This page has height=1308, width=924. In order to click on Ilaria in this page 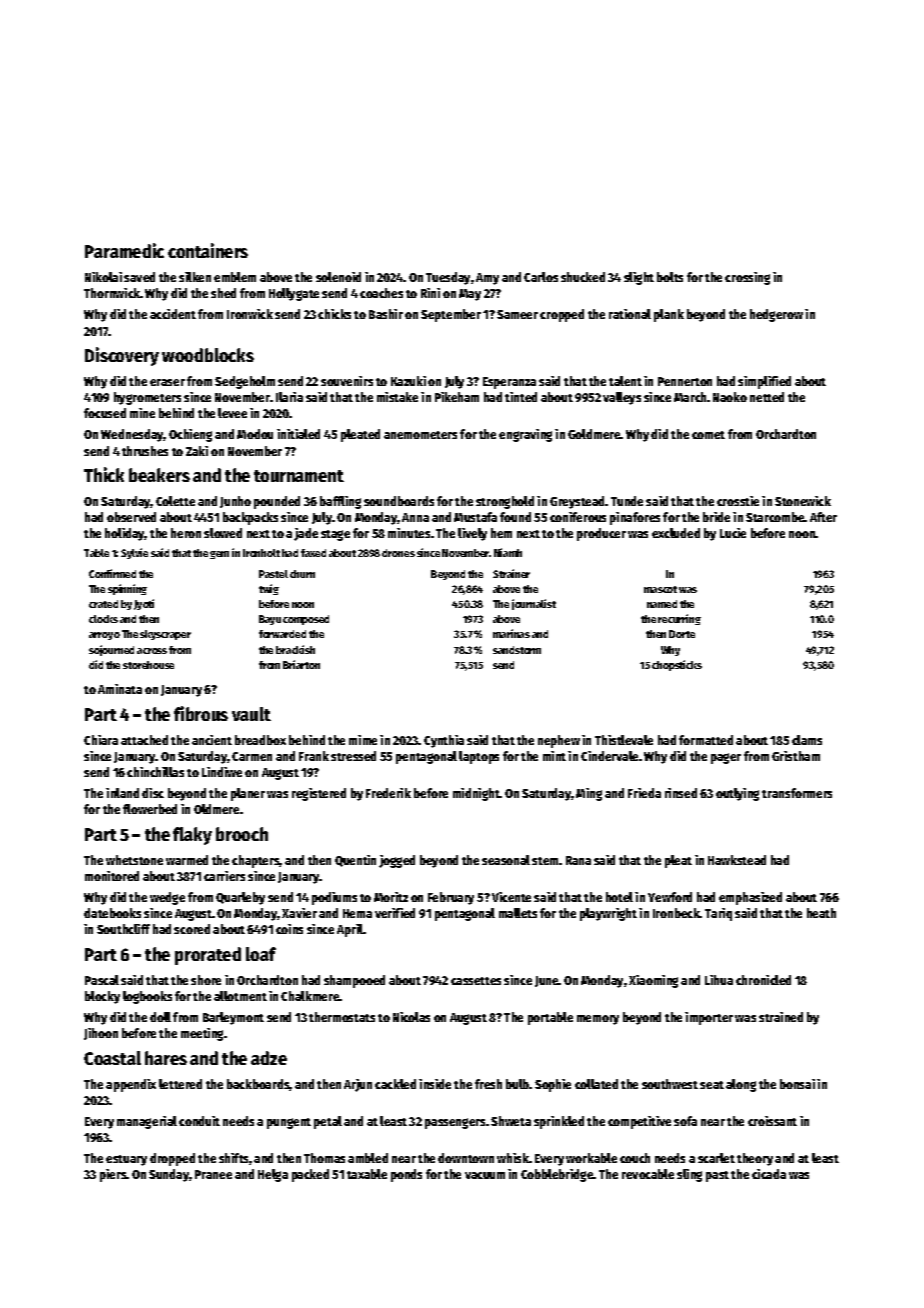, I will do `click(289, 397)`.
